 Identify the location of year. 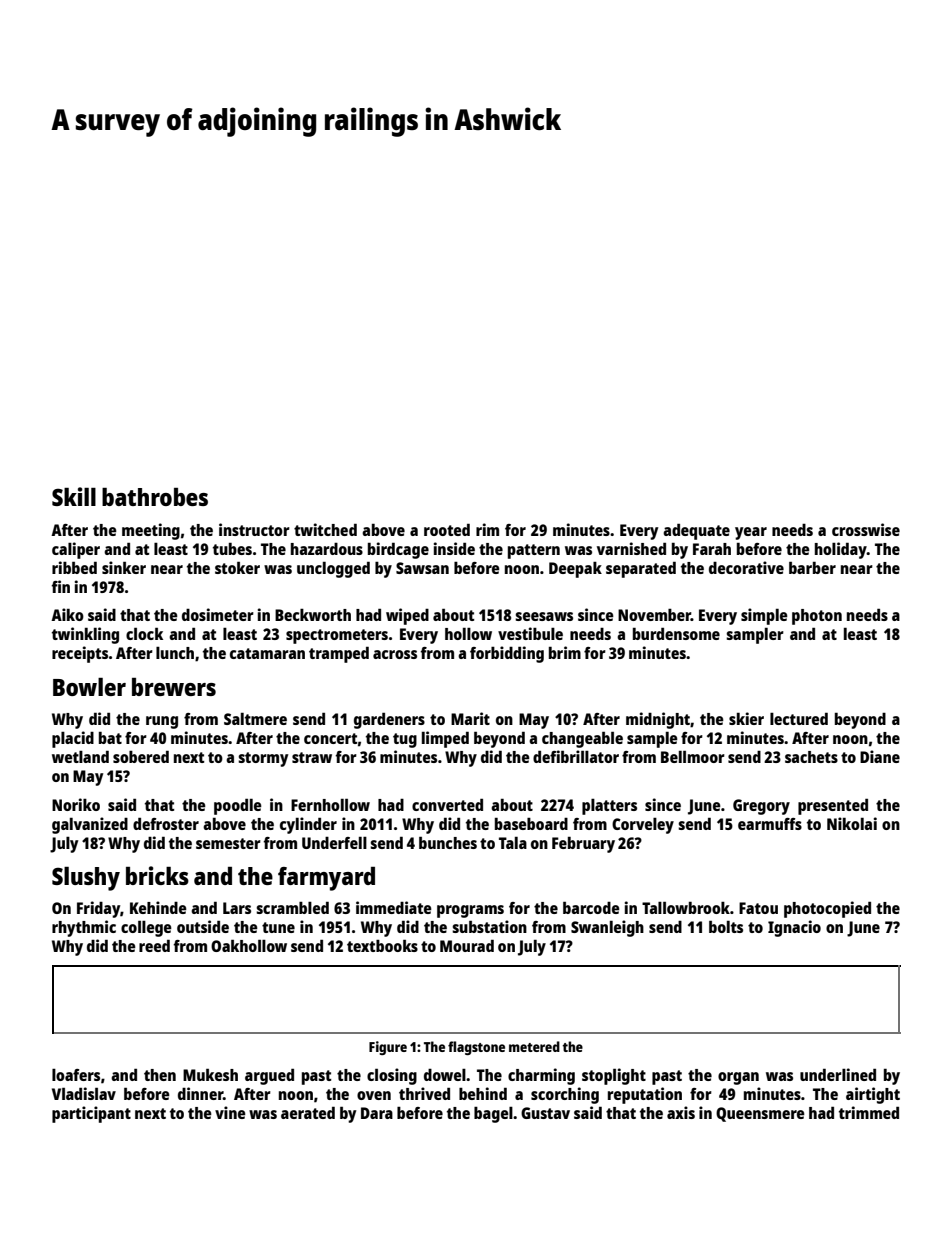
(751, 533).
